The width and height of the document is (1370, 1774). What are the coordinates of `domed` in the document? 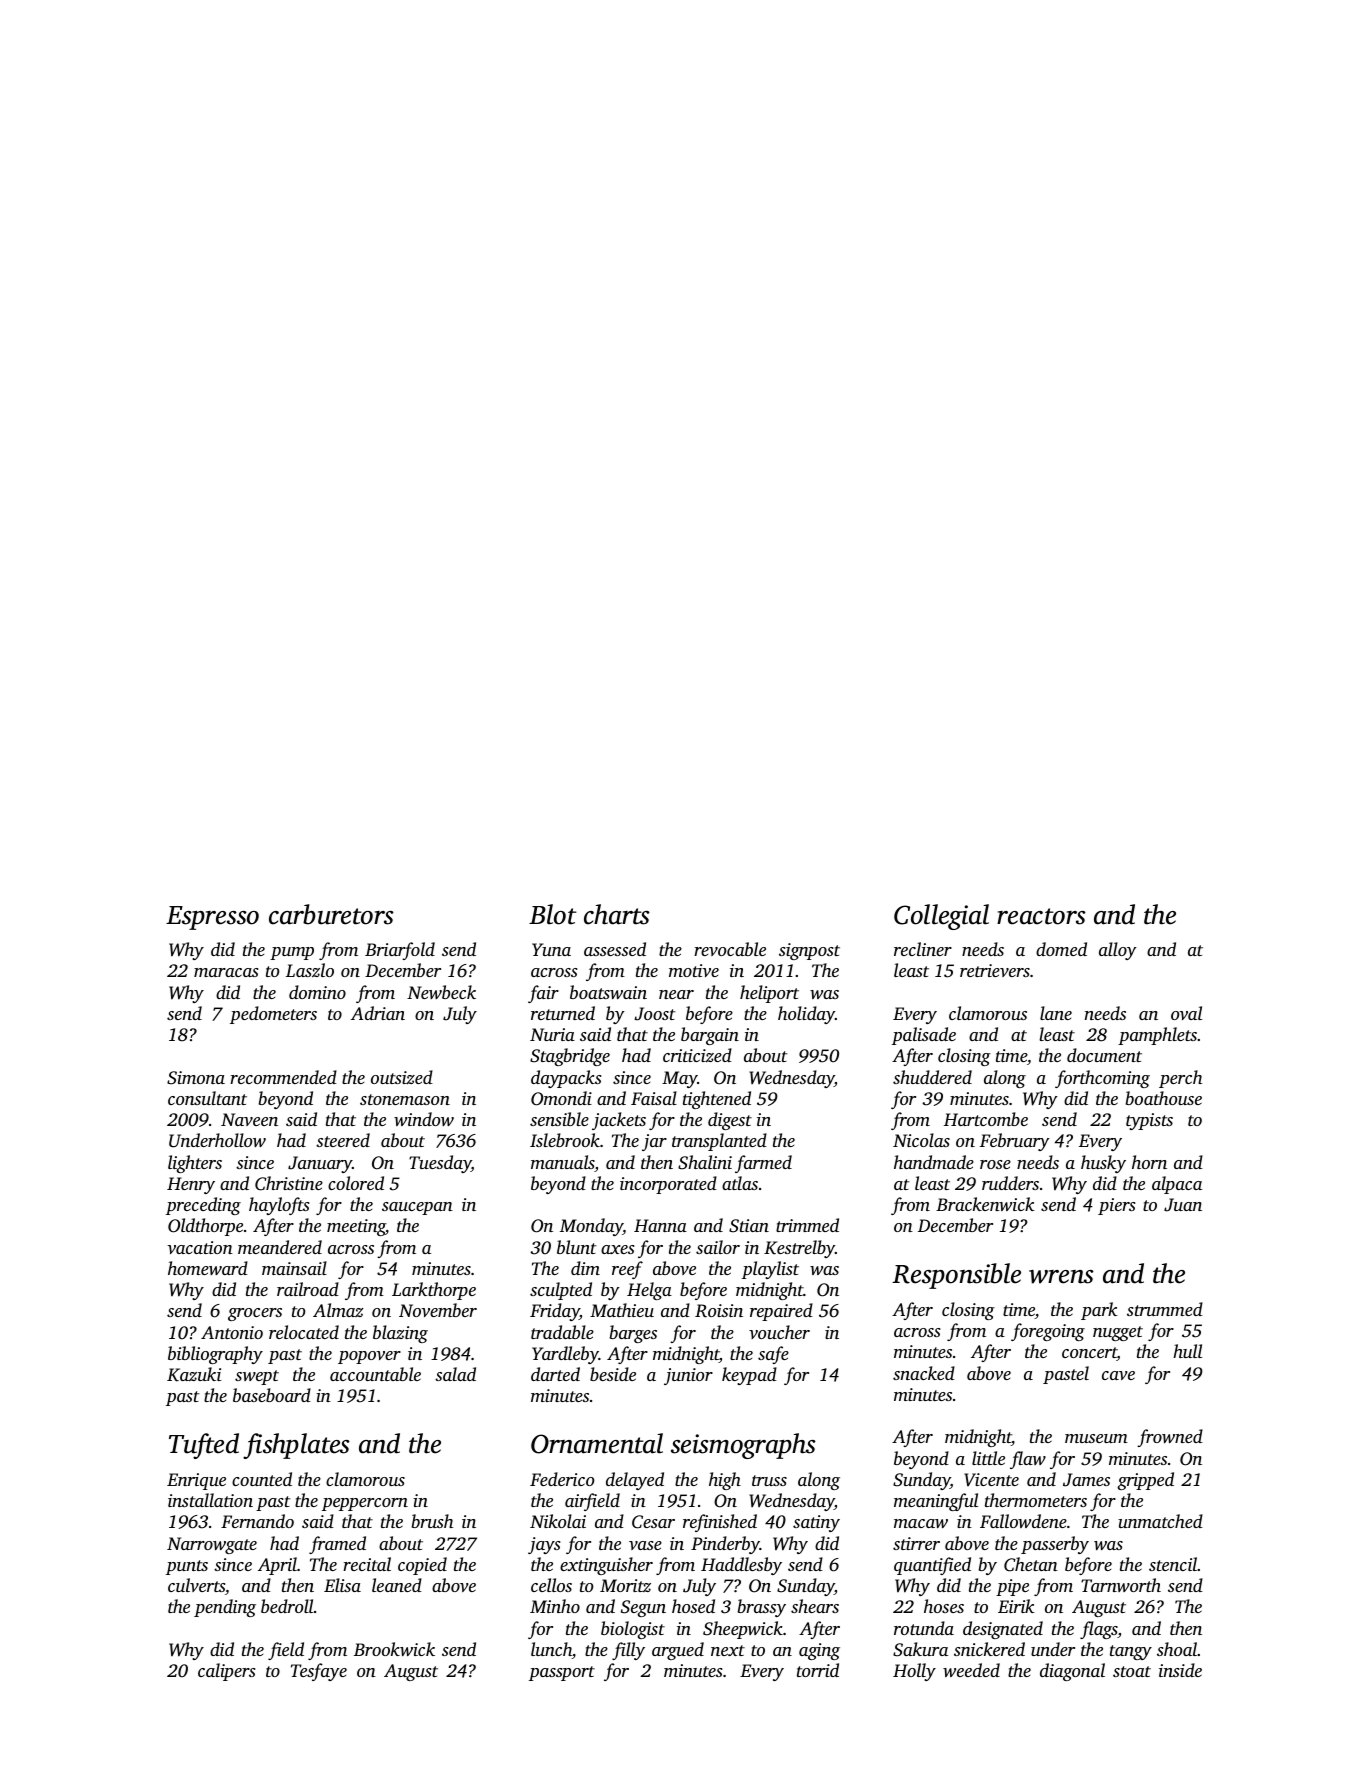 It's located at (1061, 949).
